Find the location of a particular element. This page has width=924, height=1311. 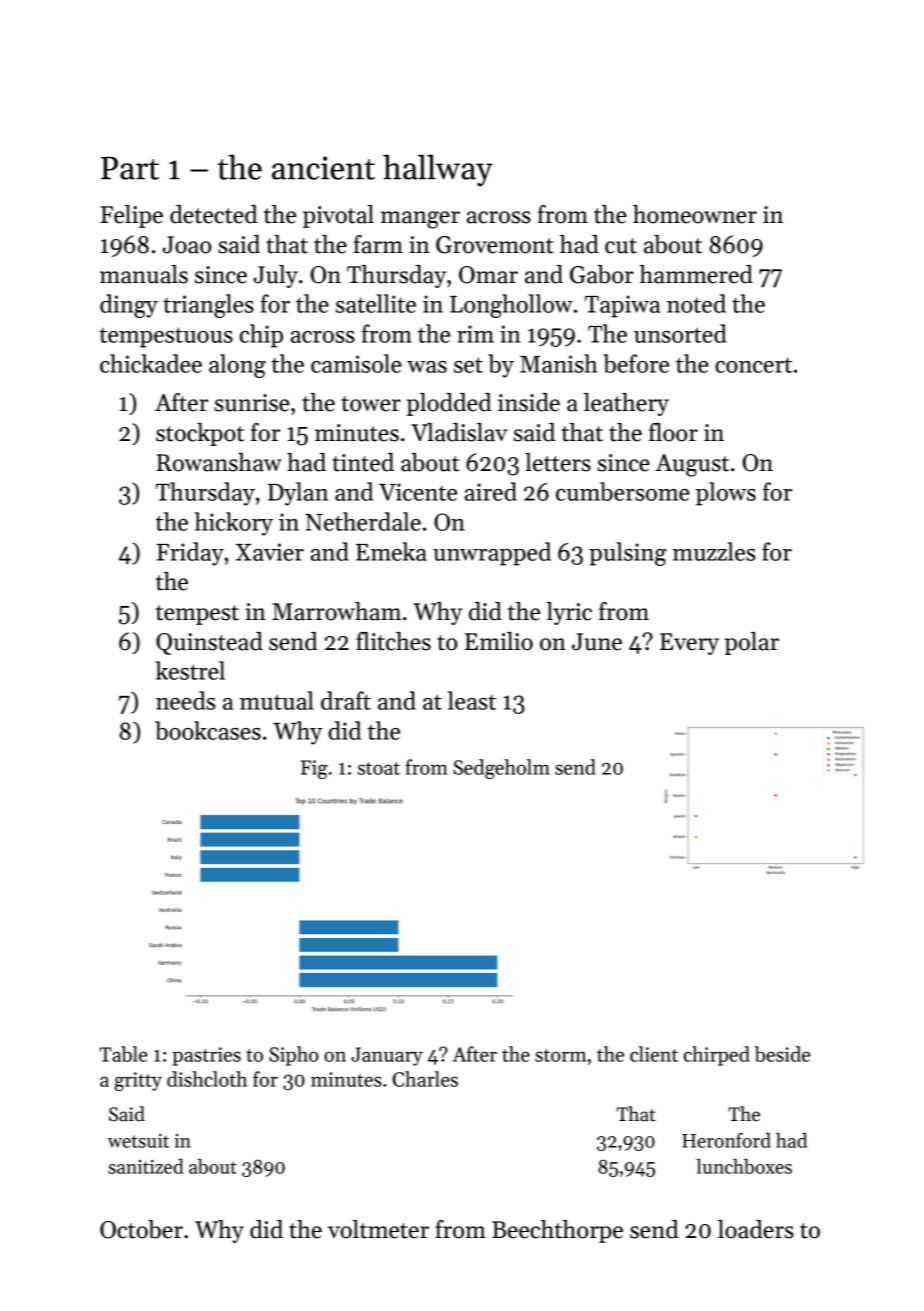

hickory is located at coordinates (234, 524).
